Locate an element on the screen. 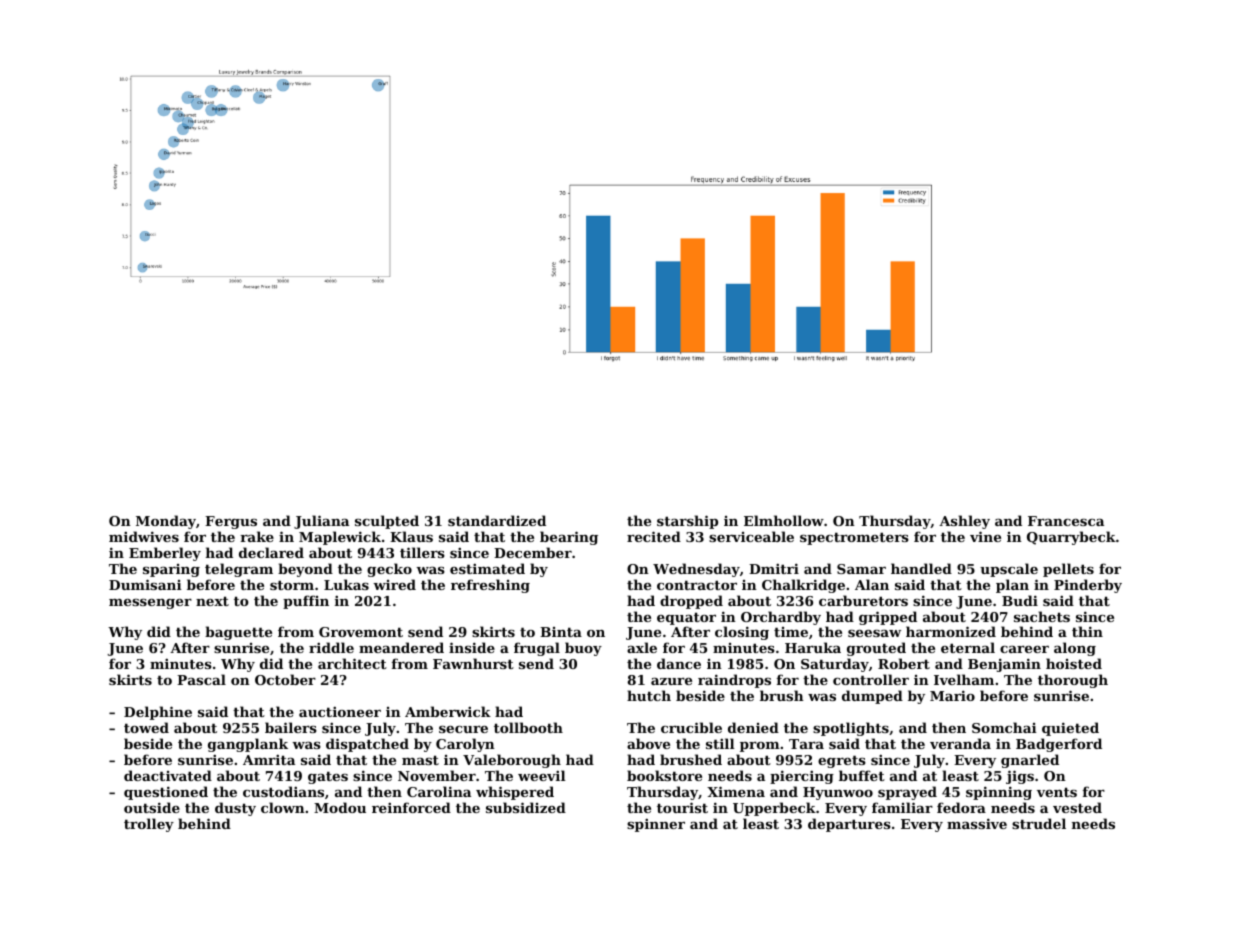 This screenshot has height=952, width=1233. hoisted is located at coordinates (1074, 663).
